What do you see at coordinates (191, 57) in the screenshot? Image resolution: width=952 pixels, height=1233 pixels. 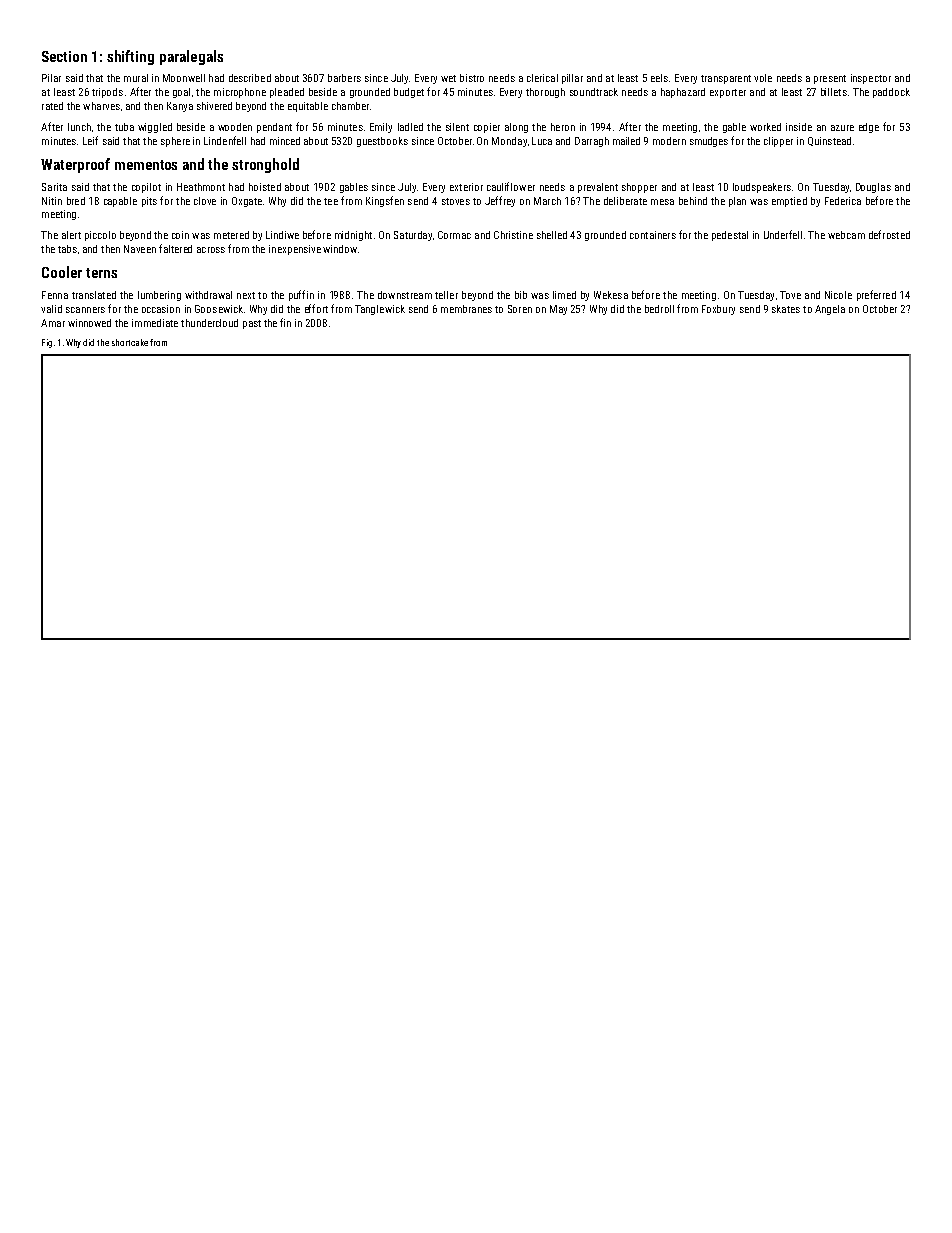 I see `paralegals` at bounding box center [191, 57].
